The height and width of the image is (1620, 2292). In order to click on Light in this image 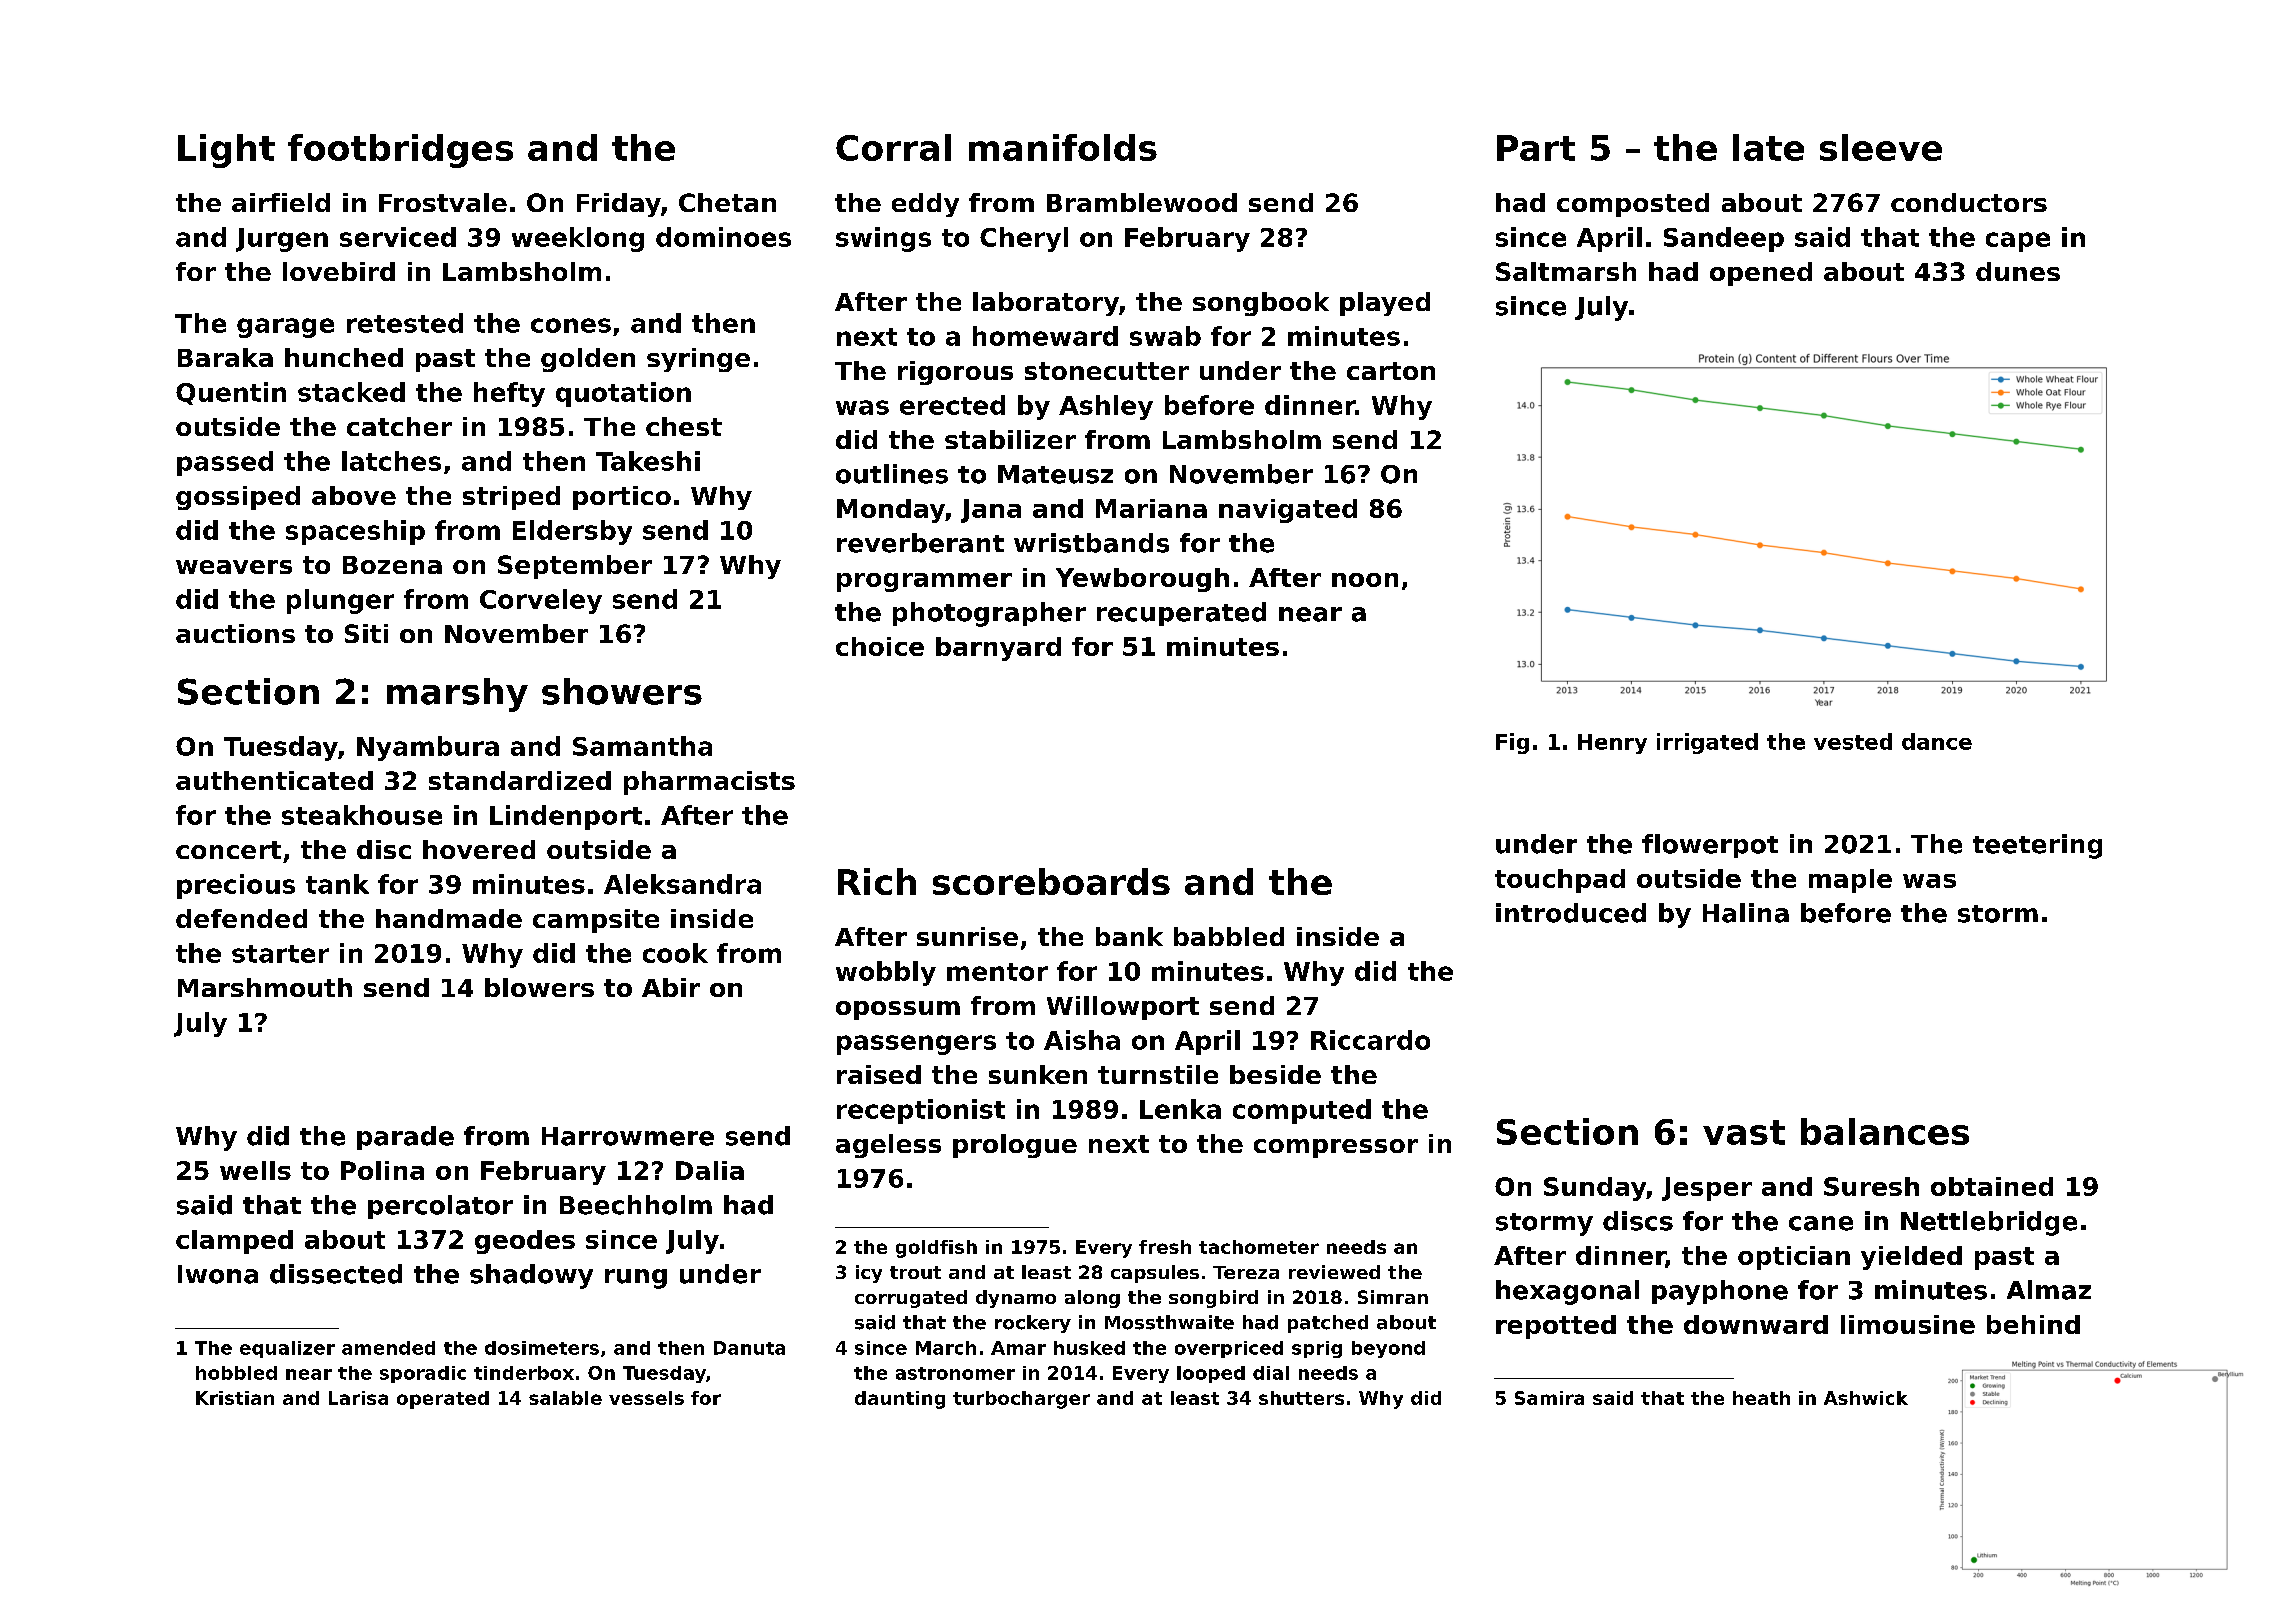, I will do `click(226, 151)`.
